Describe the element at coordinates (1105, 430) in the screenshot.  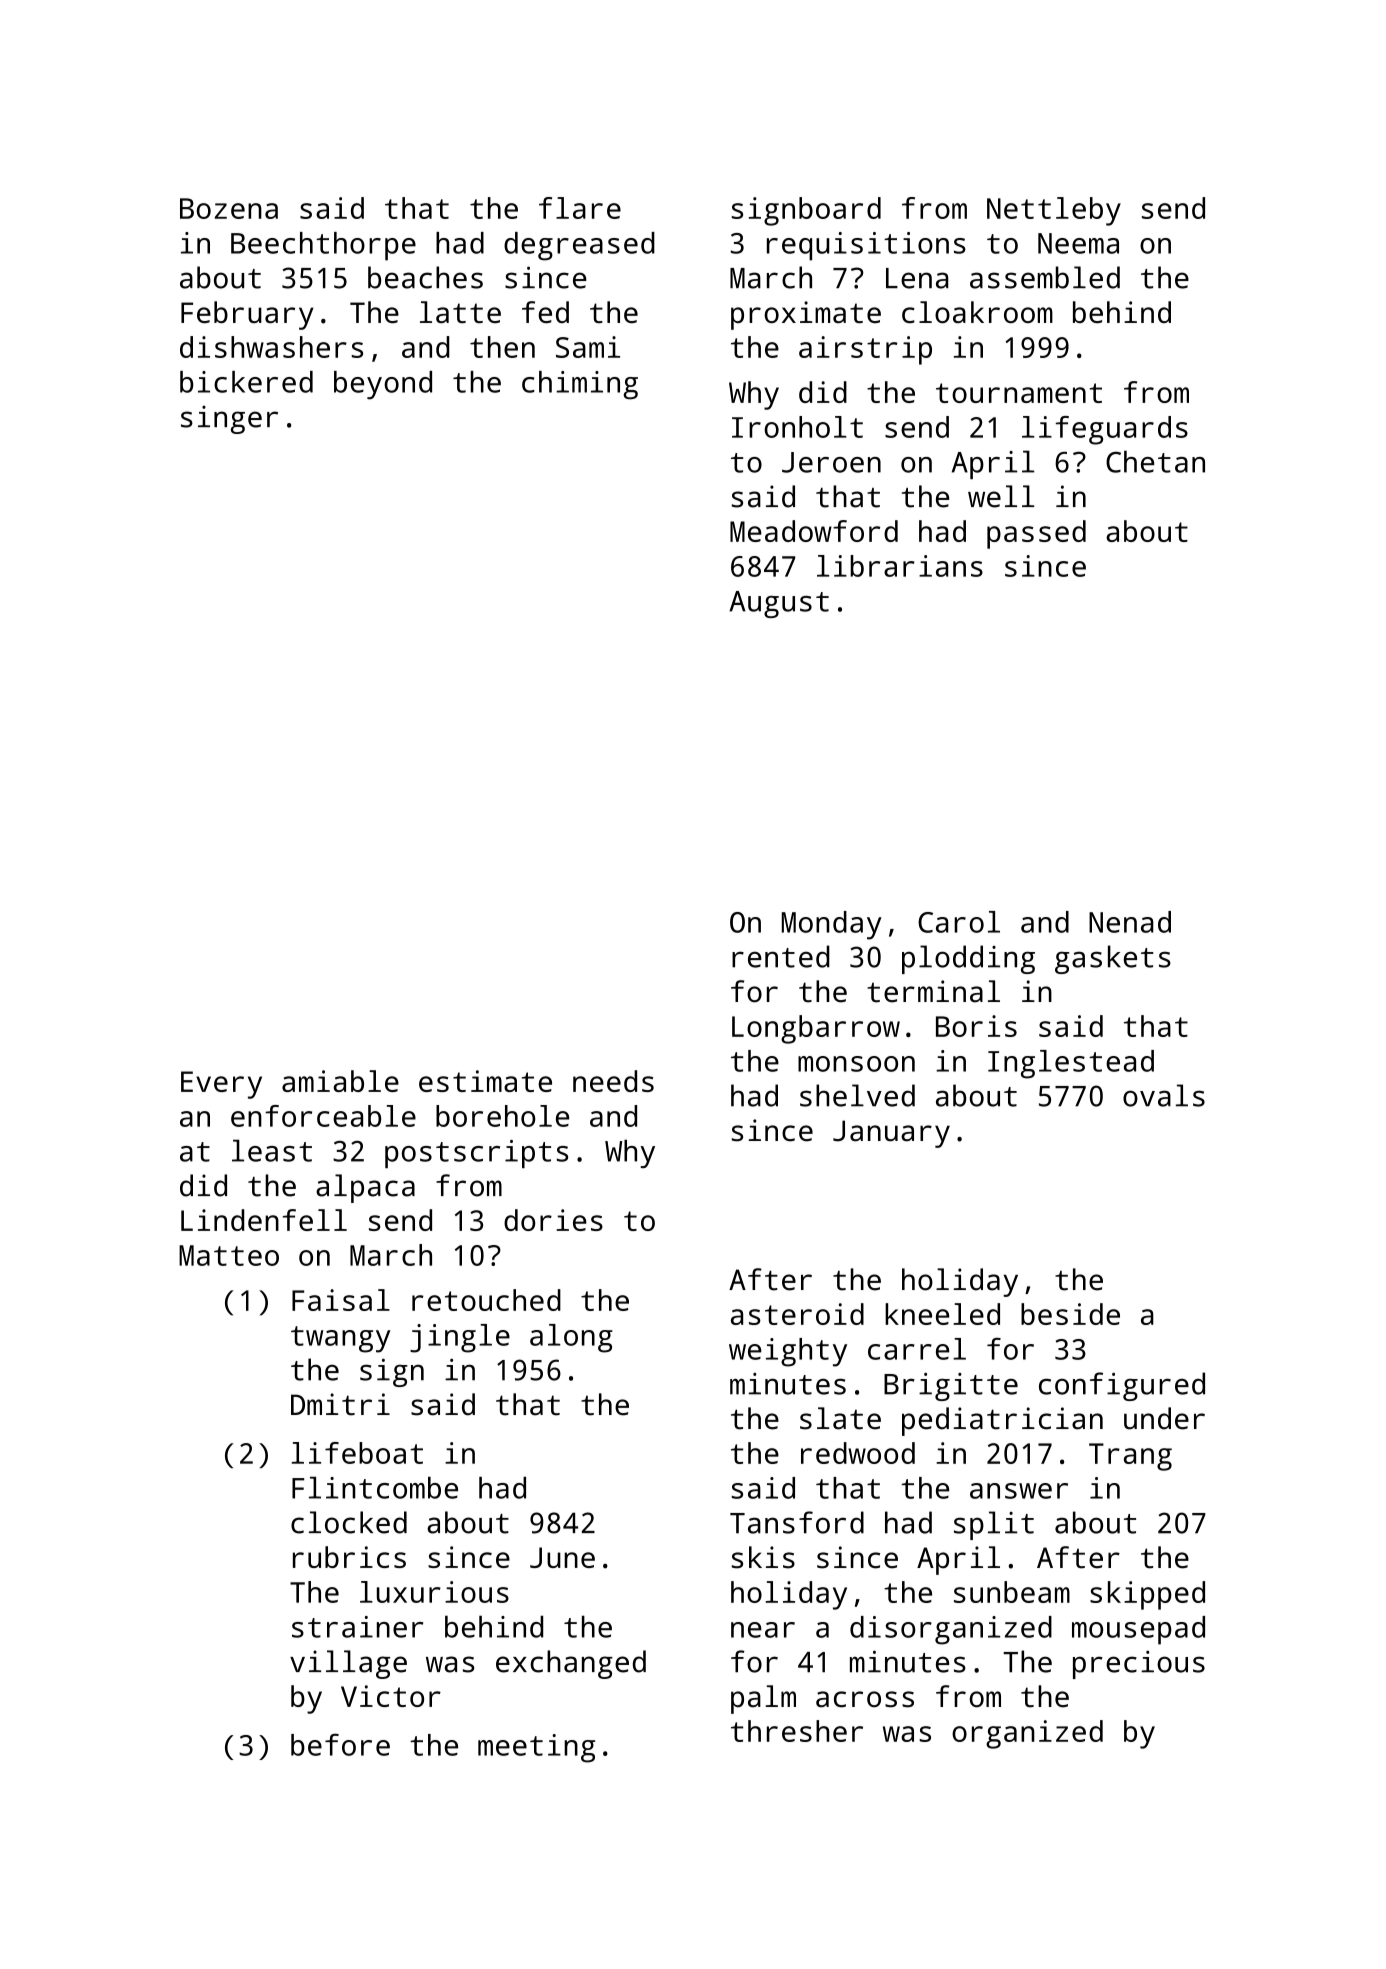
I see `lifeguards` at that location.
